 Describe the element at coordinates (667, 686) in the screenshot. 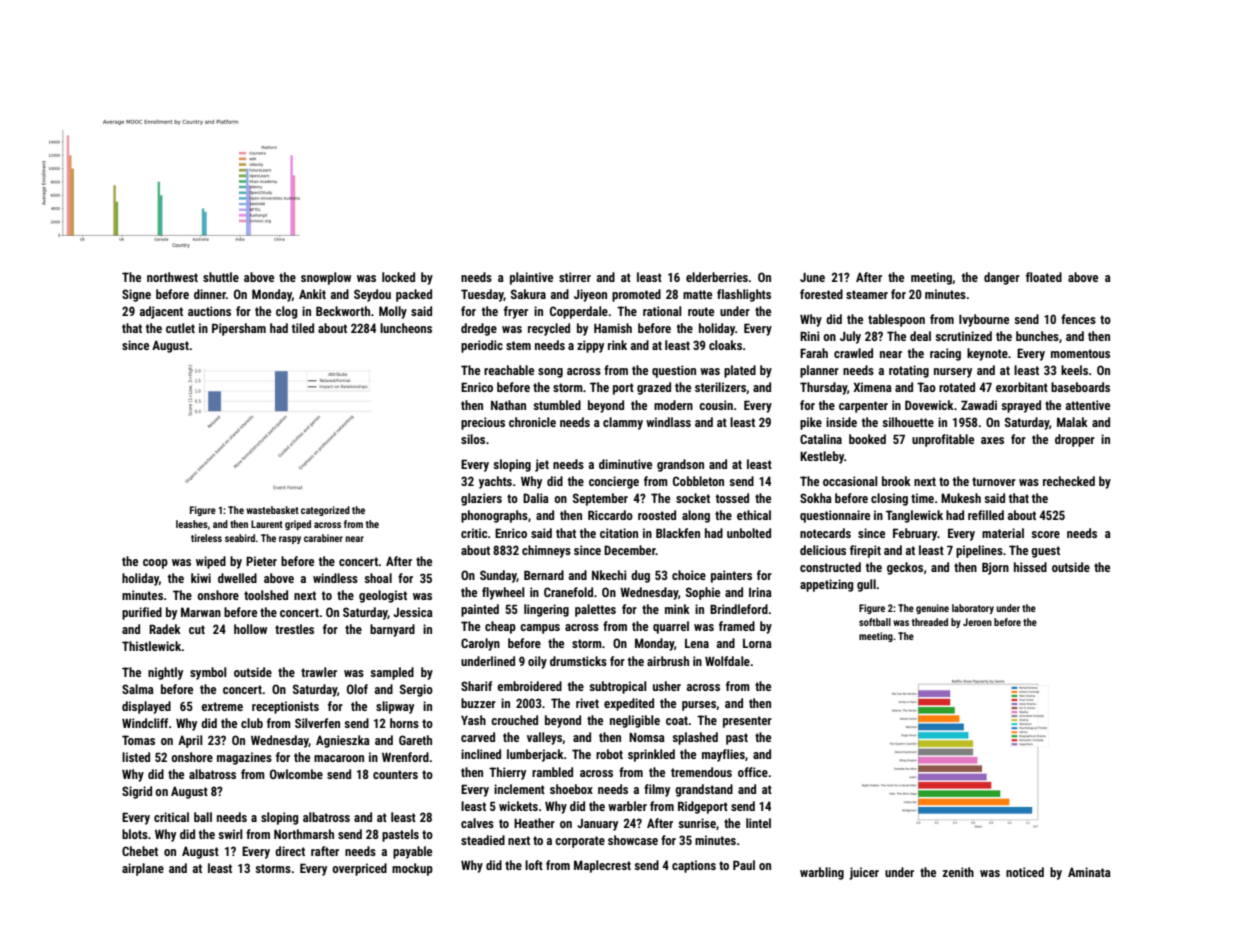

I see `usher` at that location.
